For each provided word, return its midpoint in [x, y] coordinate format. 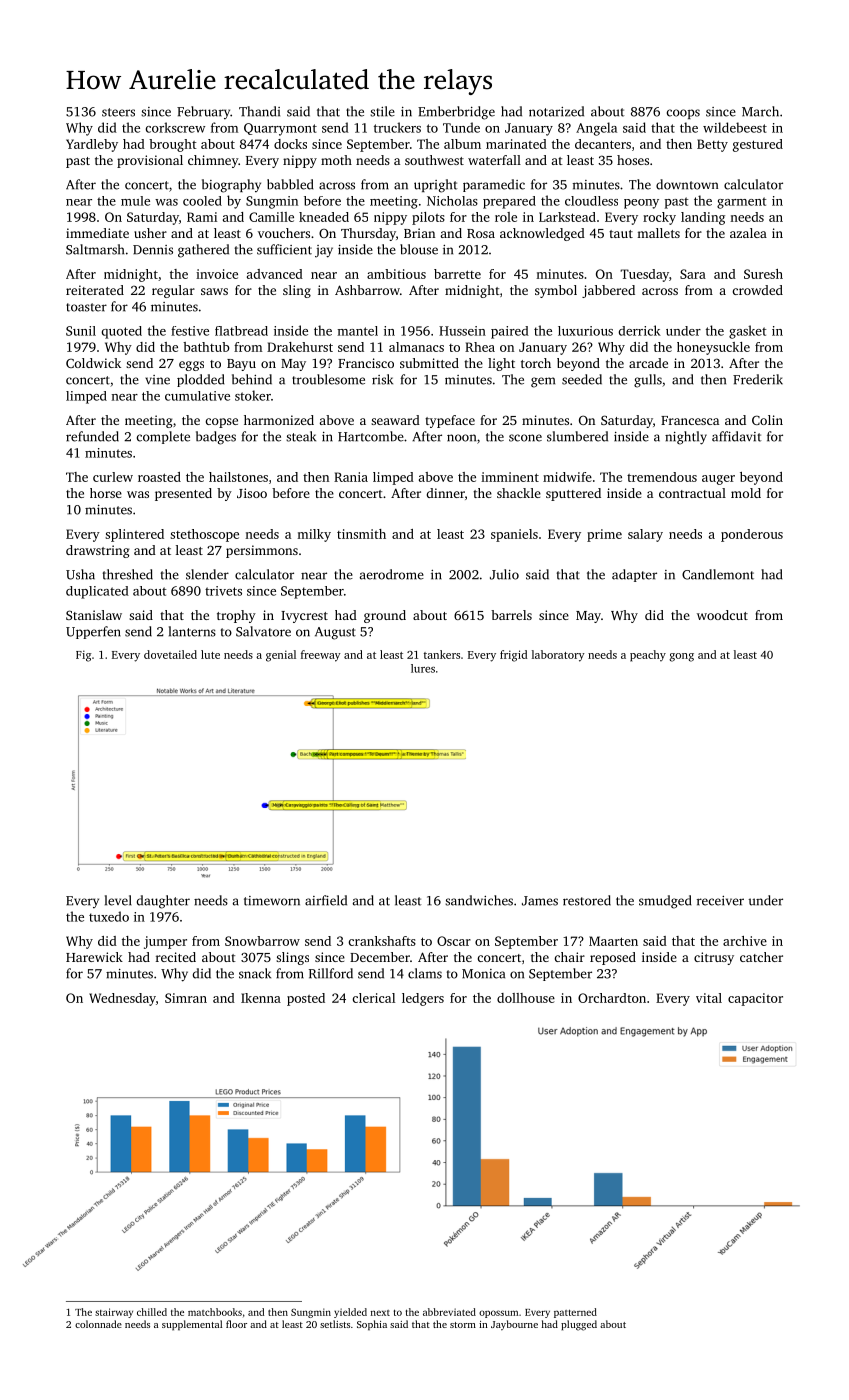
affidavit [736, 436]
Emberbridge [456, 113]
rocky [659, 218]
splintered [134, 535]
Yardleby [92, 145]
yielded [350, 1313]
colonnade [98, 1324]
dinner [446, 493]
